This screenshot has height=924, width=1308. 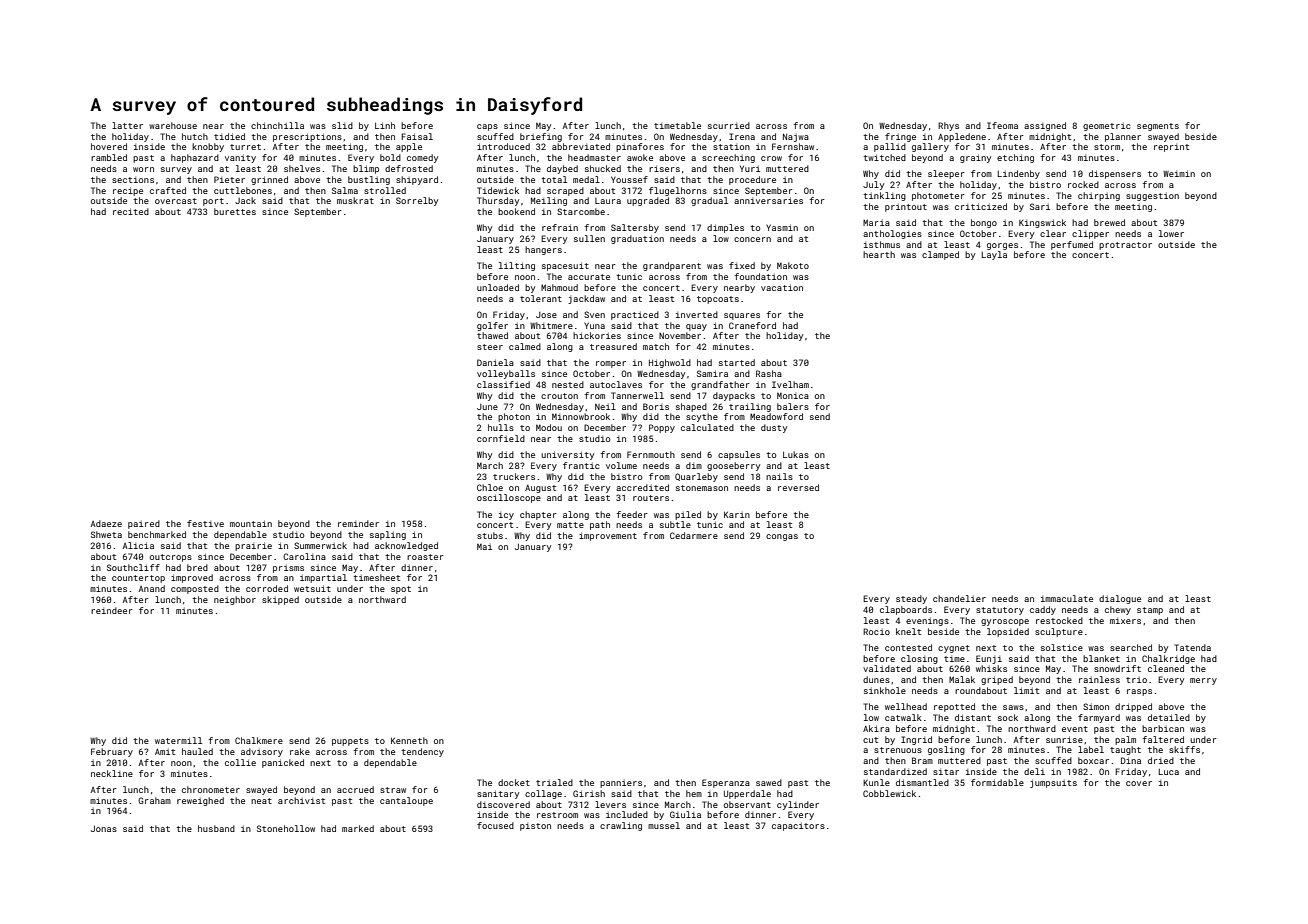 What do you see at coordinates (729, 125) in the screenshot?
I see `scurried` at bounding box center [729, 125].
